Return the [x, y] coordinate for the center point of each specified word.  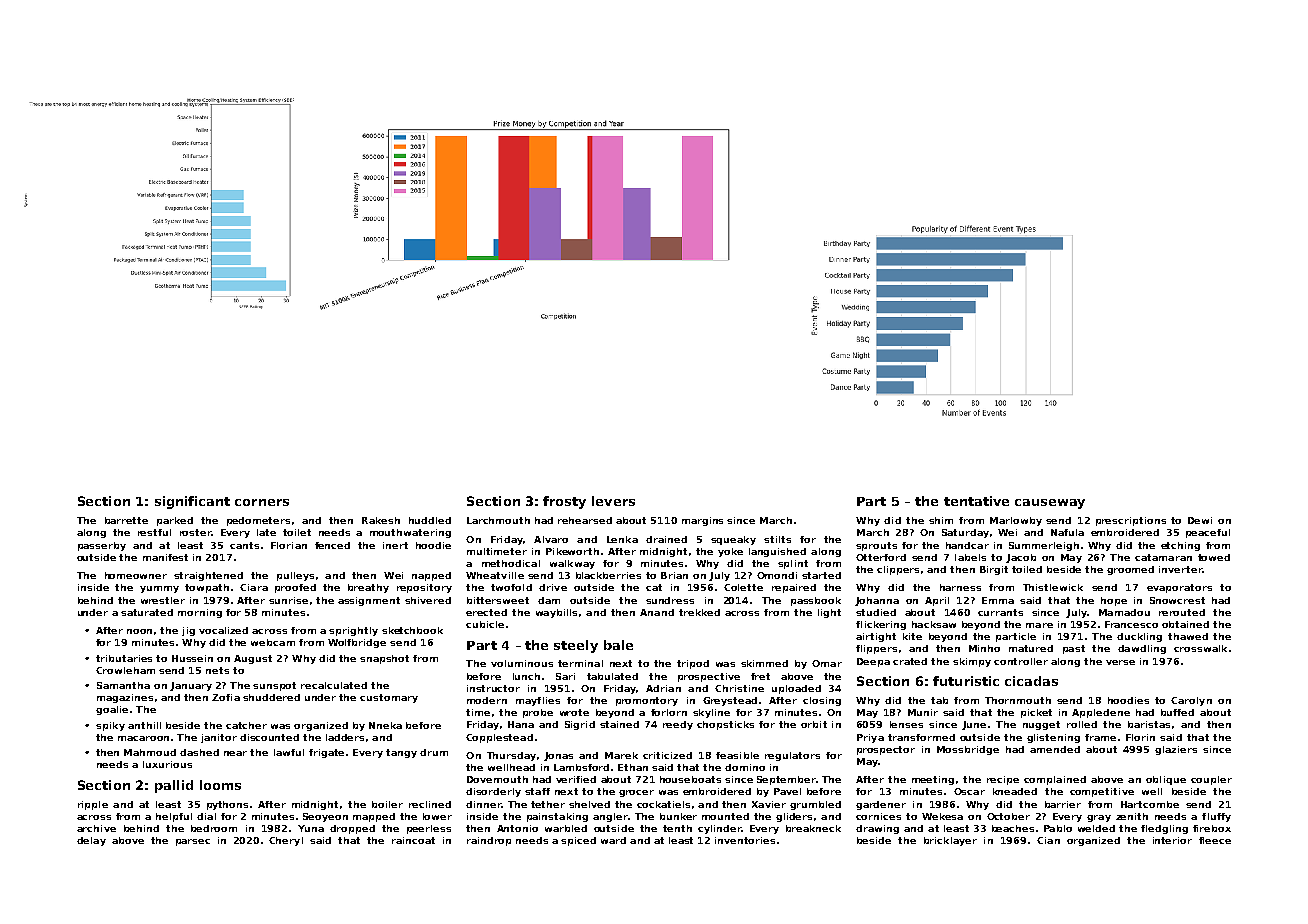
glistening [1053, 738]
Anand [657, 612]
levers [613, 501]
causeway [1050, 504]
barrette [126, 520]
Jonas [558, 756]
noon [139, 631]
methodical [511, 563]
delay [91, 841]
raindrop [489, 841]
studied [876, 612]
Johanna [877, 601]
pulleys [295, 576]
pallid [174, 786]
